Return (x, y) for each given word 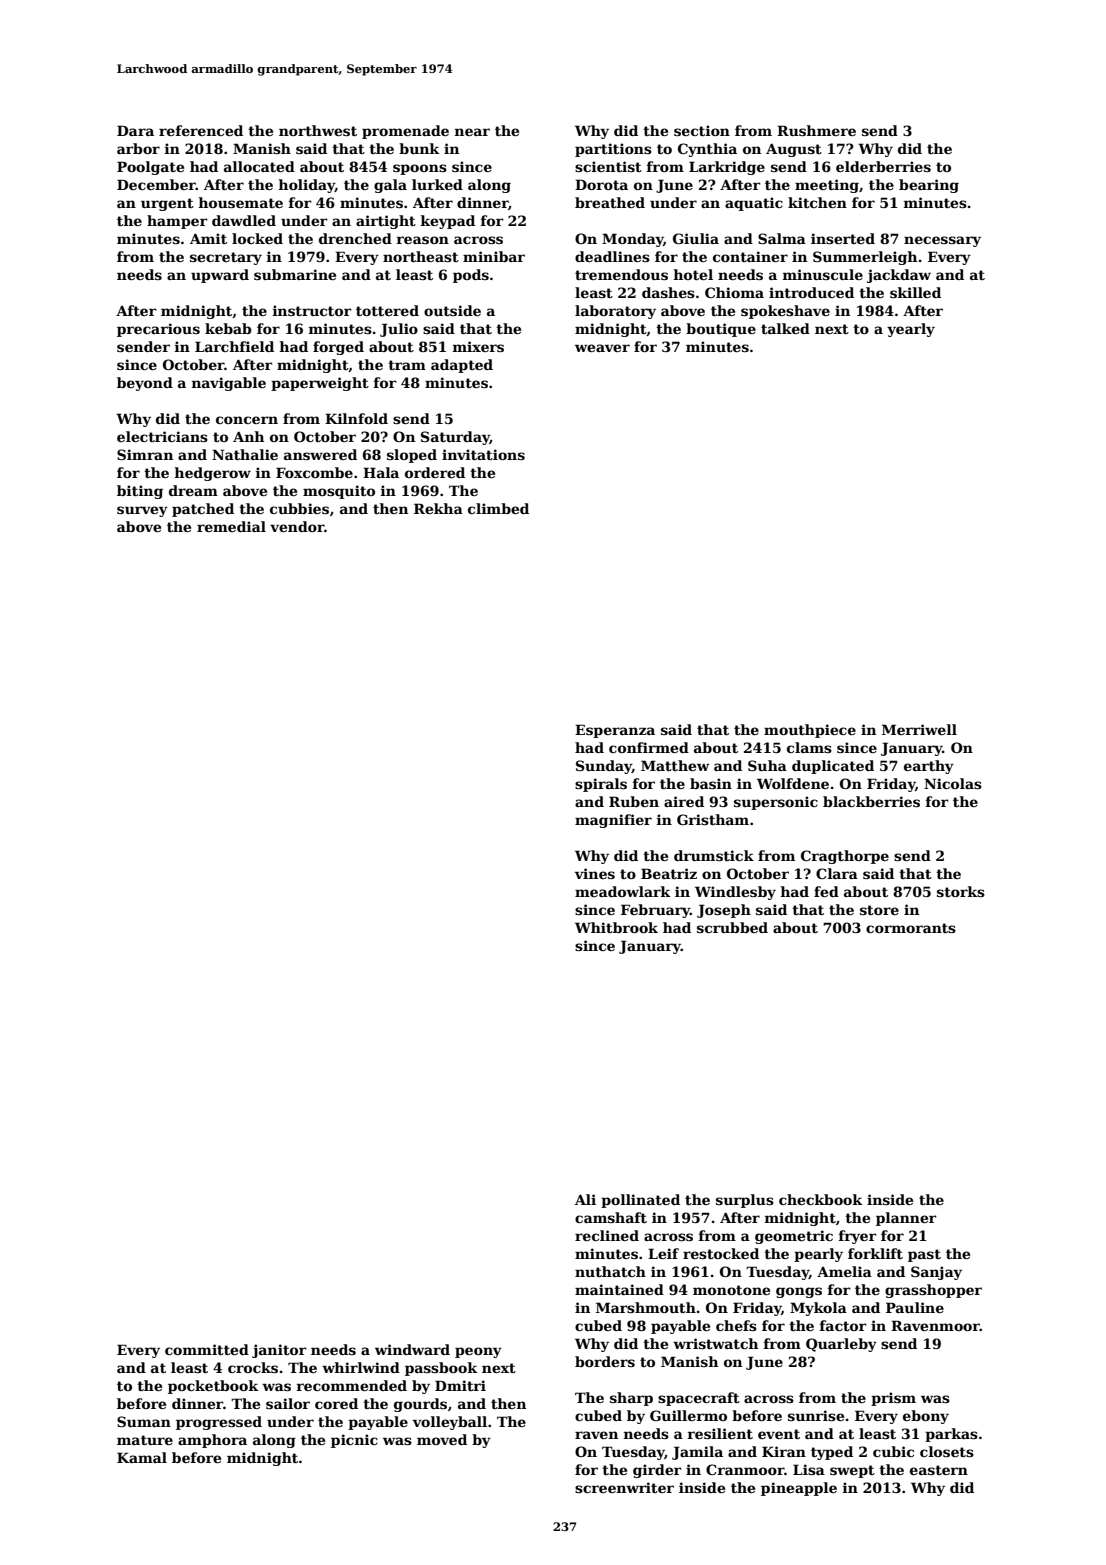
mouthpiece (810, 731)
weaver (602, 348)
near (472, 132)
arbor (138, 148)
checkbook (821, 1199)
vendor (297, 526)
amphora (212, 1441)
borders (605, 1361)
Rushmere (816, 130)
